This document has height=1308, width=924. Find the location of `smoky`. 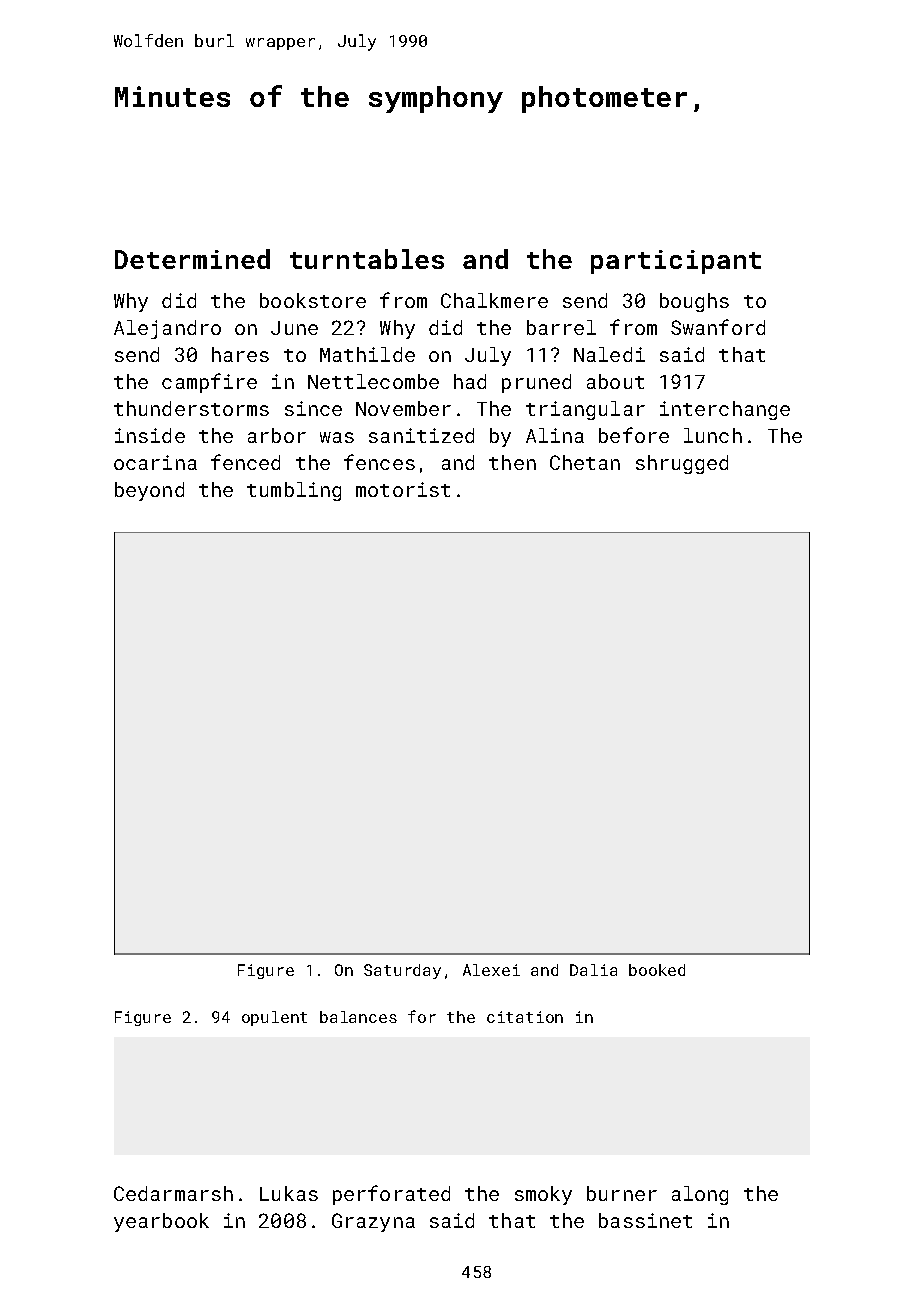

smoky is located at coordinates (543, 1195).
